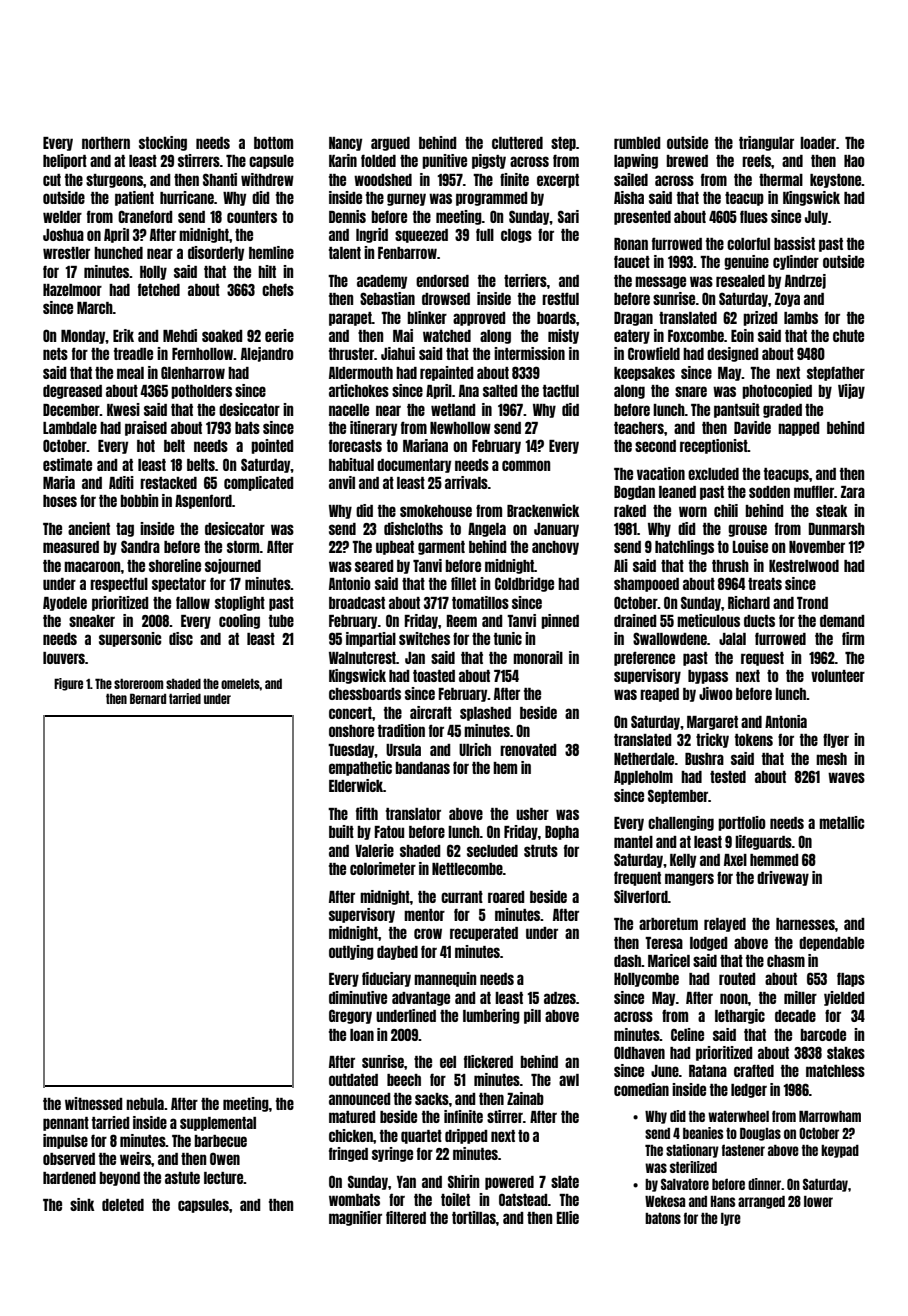 Image resolution: width=908 pixels, height=1316 pixels. I want to click on built, so click(341, 831).
